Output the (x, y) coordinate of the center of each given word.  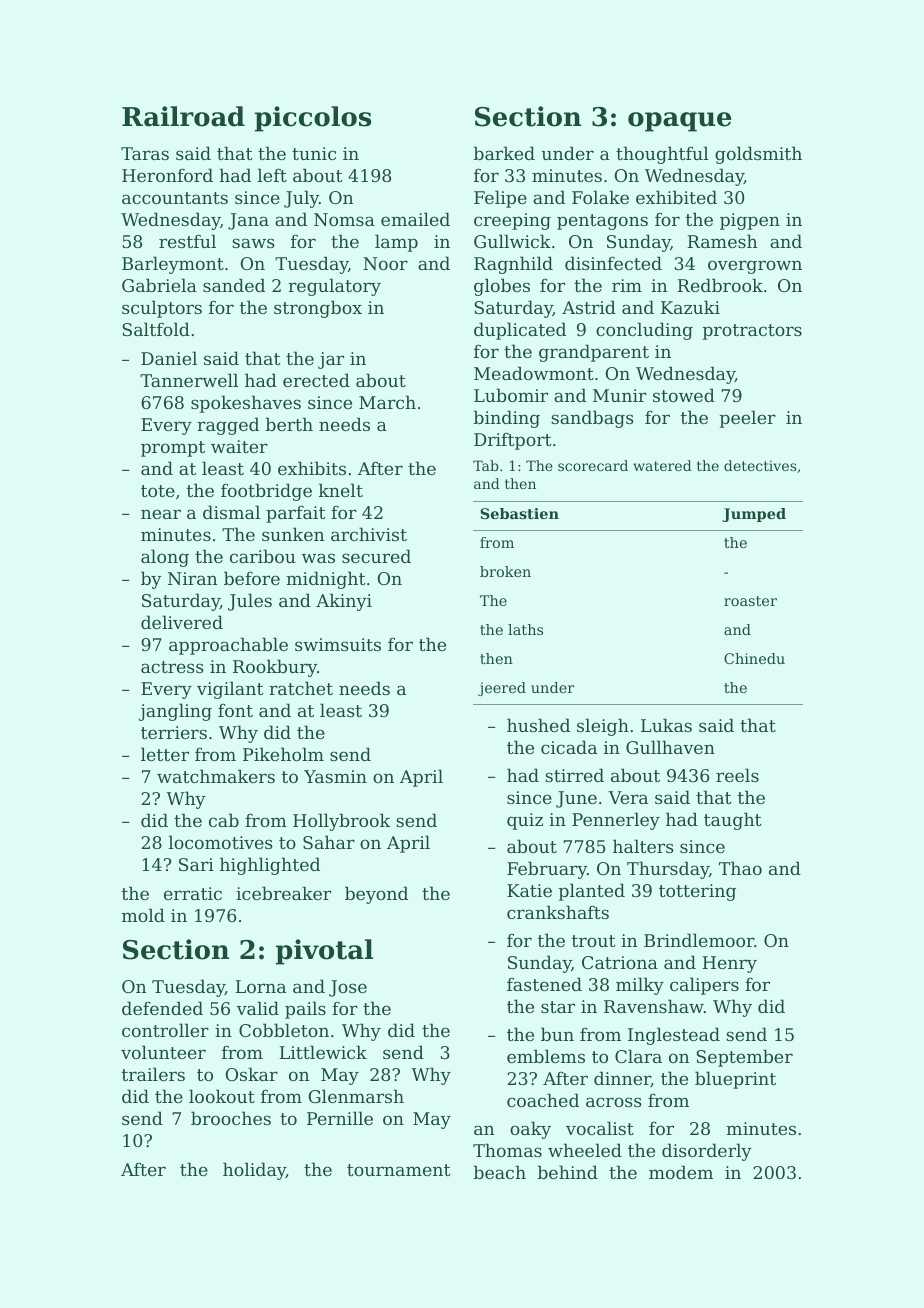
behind (568, 1172)
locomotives (221, 842)
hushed (538, 725)
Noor (385, 263)
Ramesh (722, 241)
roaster (750, 601)
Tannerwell (189, 380)
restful (187, 241)
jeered (502, 689)
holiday (254, 1171)
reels (737, 775)
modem (681, 1172)
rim (627, 285)
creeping (512, 221)
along (165, 558)
